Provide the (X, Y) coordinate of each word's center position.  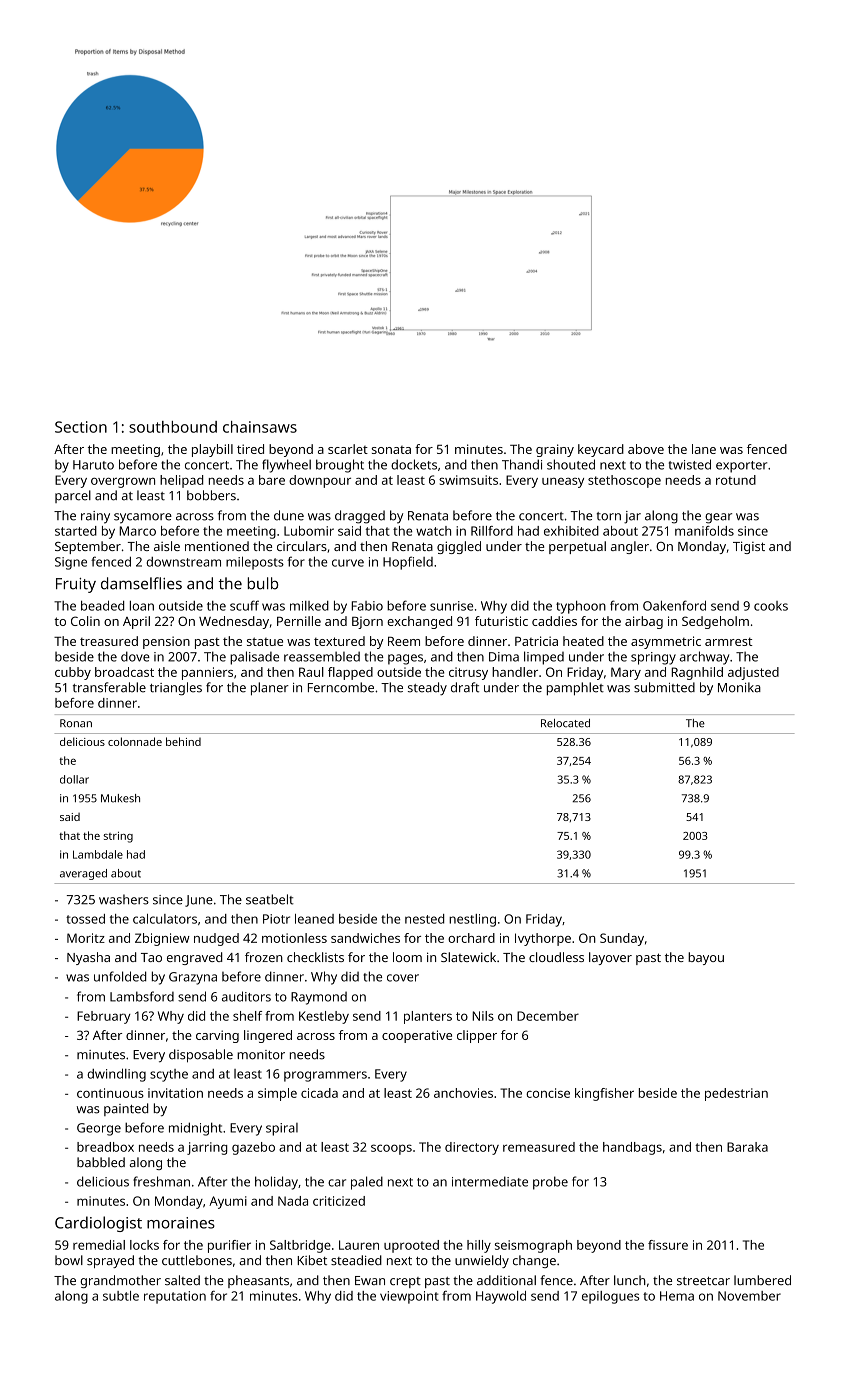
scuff (244, 605)
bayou (706, 958)
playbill (212, 450)
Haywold (501, 1297)
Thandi (522, 464)
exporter (741, 467)
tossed (85, 919)
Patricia (536, 641)
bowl (69, 1260)
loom (407, 957)
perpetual (577, 547)
